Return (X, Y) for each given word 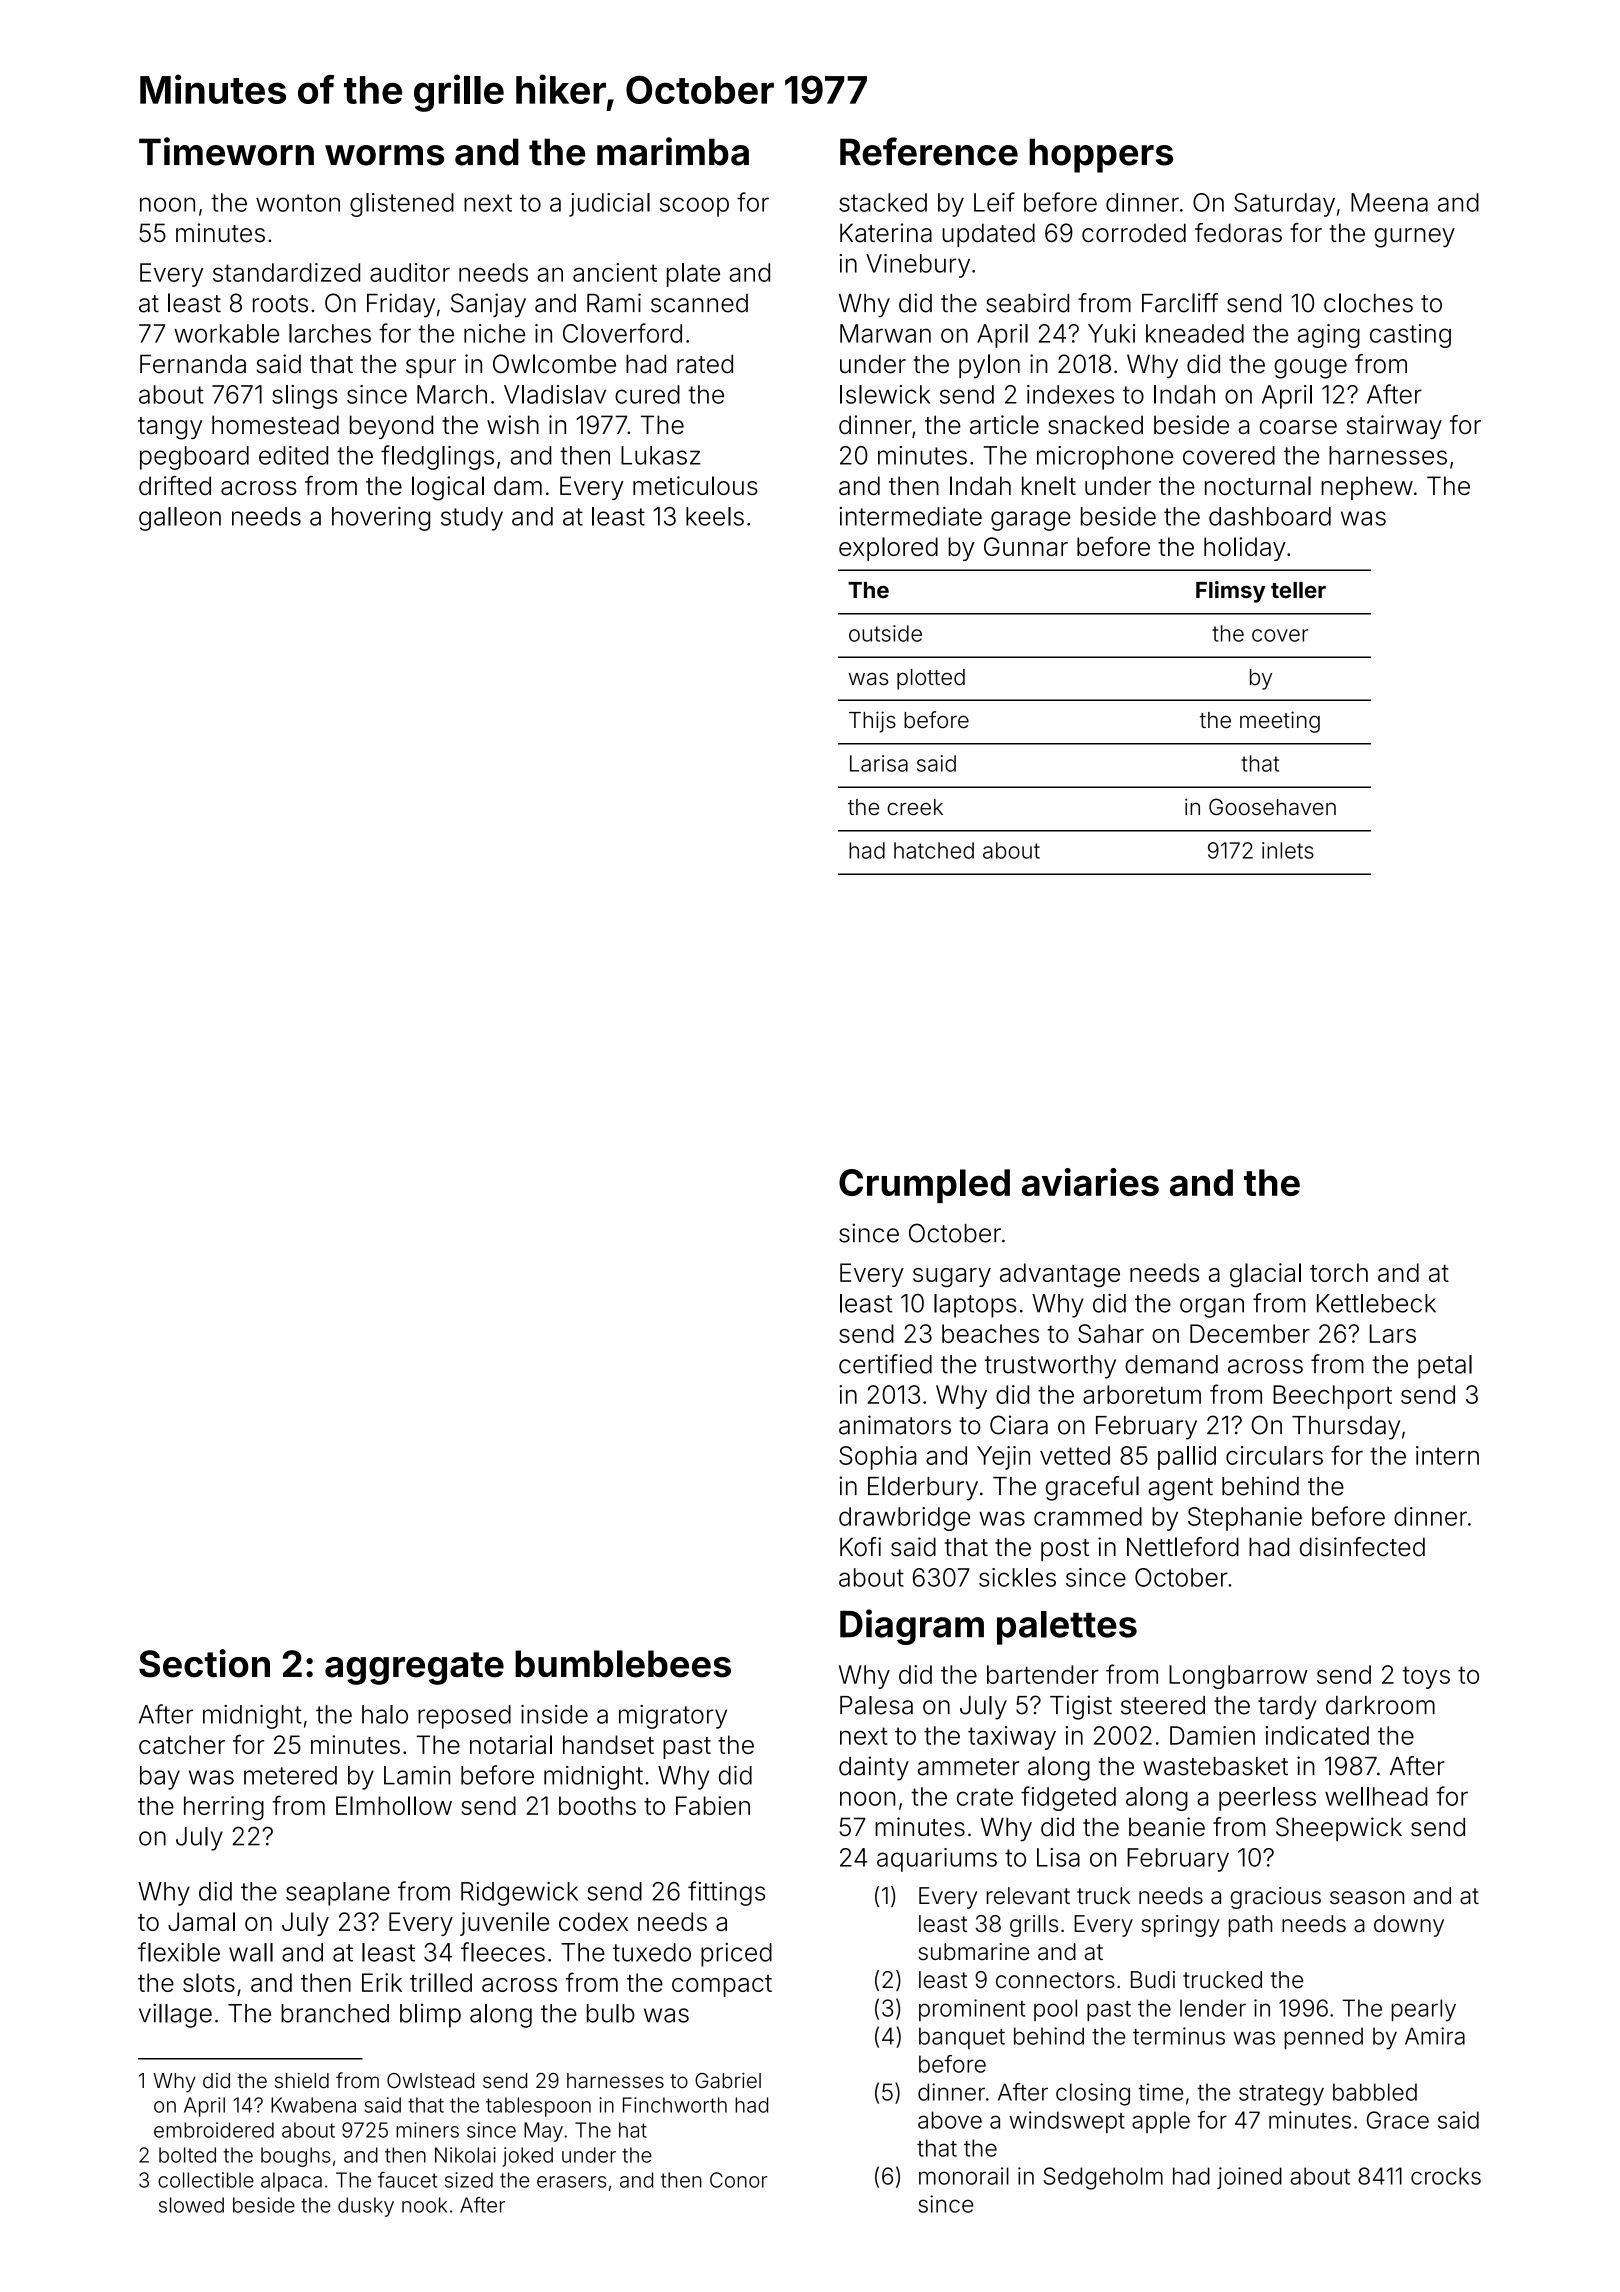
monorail (964, 2176)
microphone (1105, 458)
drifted (175, 485)
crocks (1446, 2176)
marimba (673, 151)
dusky (366, 2207)
